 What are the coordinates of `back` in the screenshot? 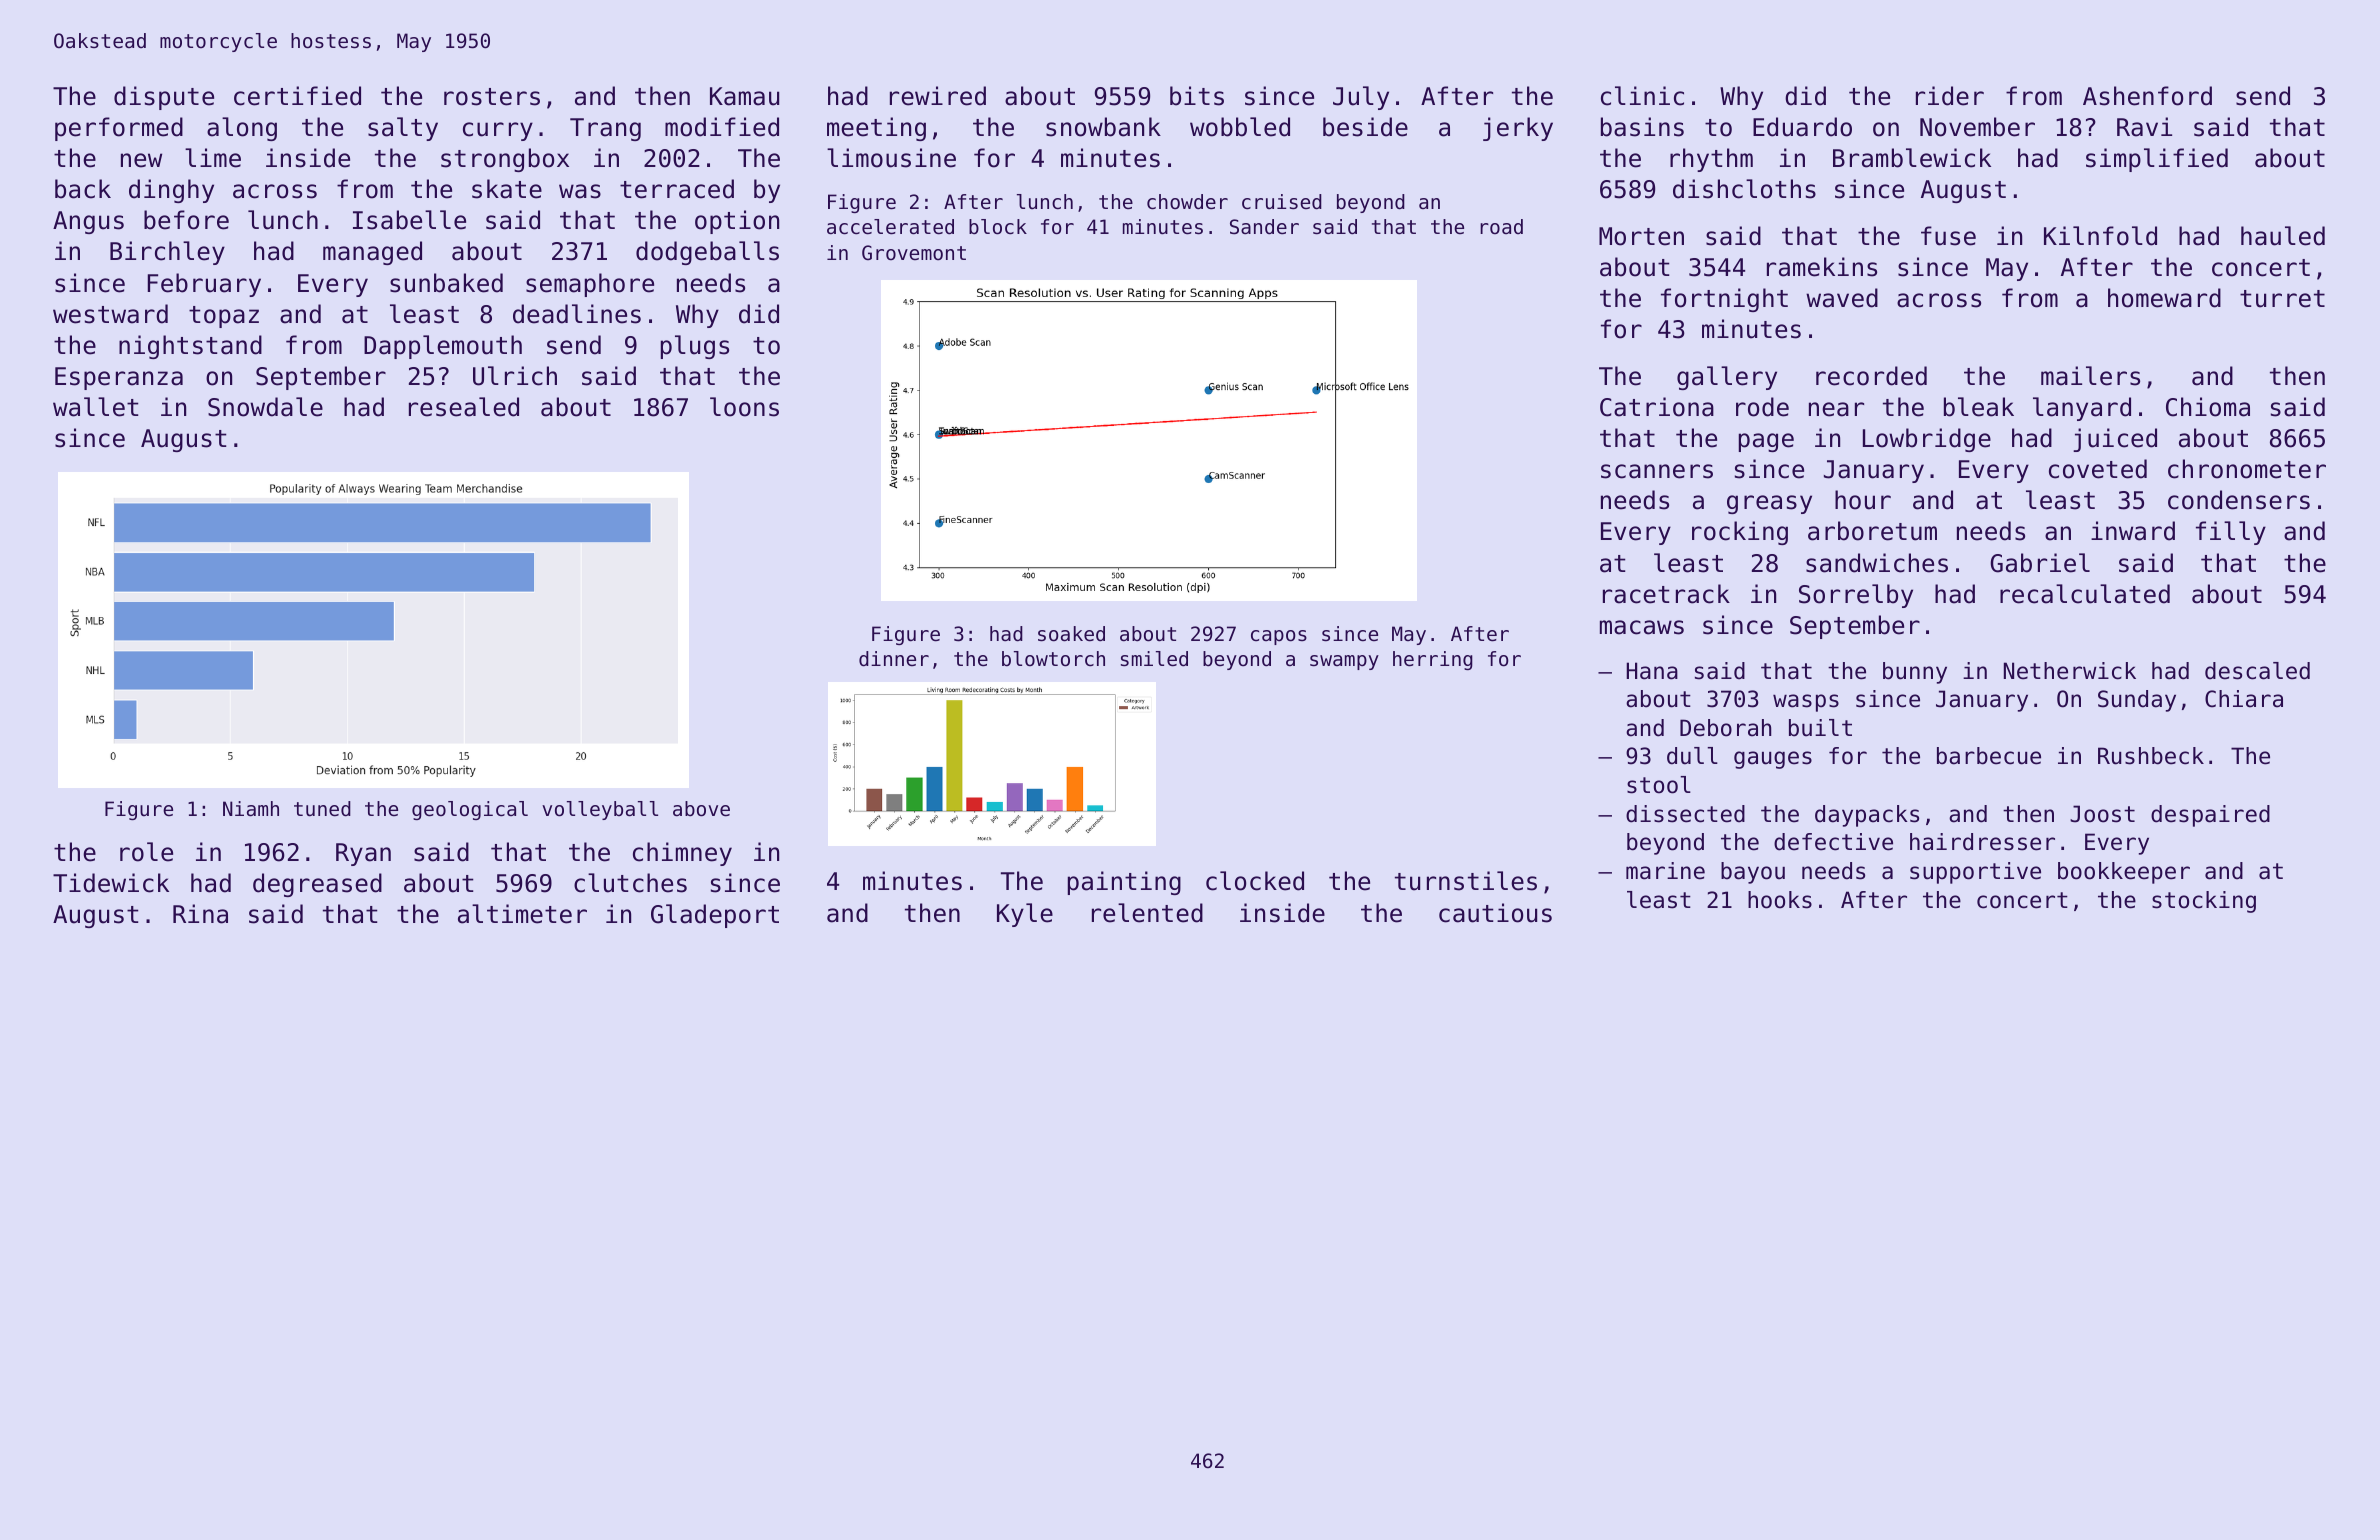 It's located at (83, 189).
